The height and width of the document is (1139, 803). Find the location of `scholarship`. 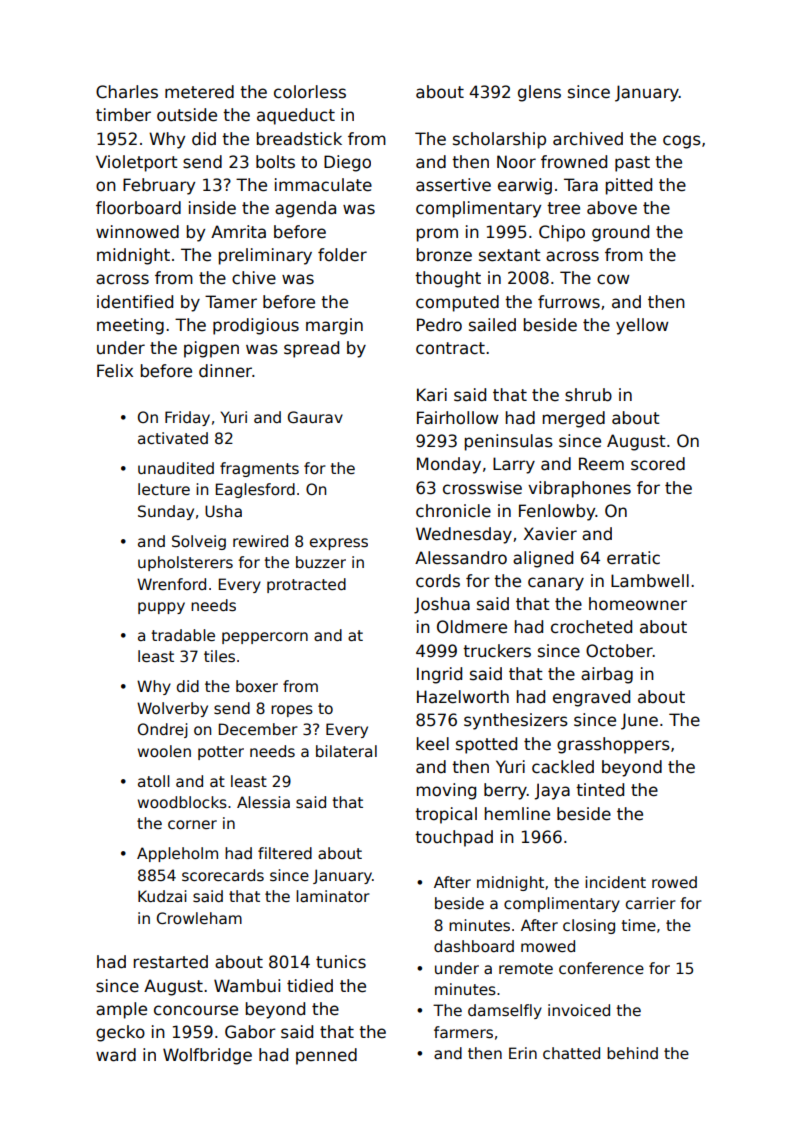

scholarship is located at coordinates (499, 140).
